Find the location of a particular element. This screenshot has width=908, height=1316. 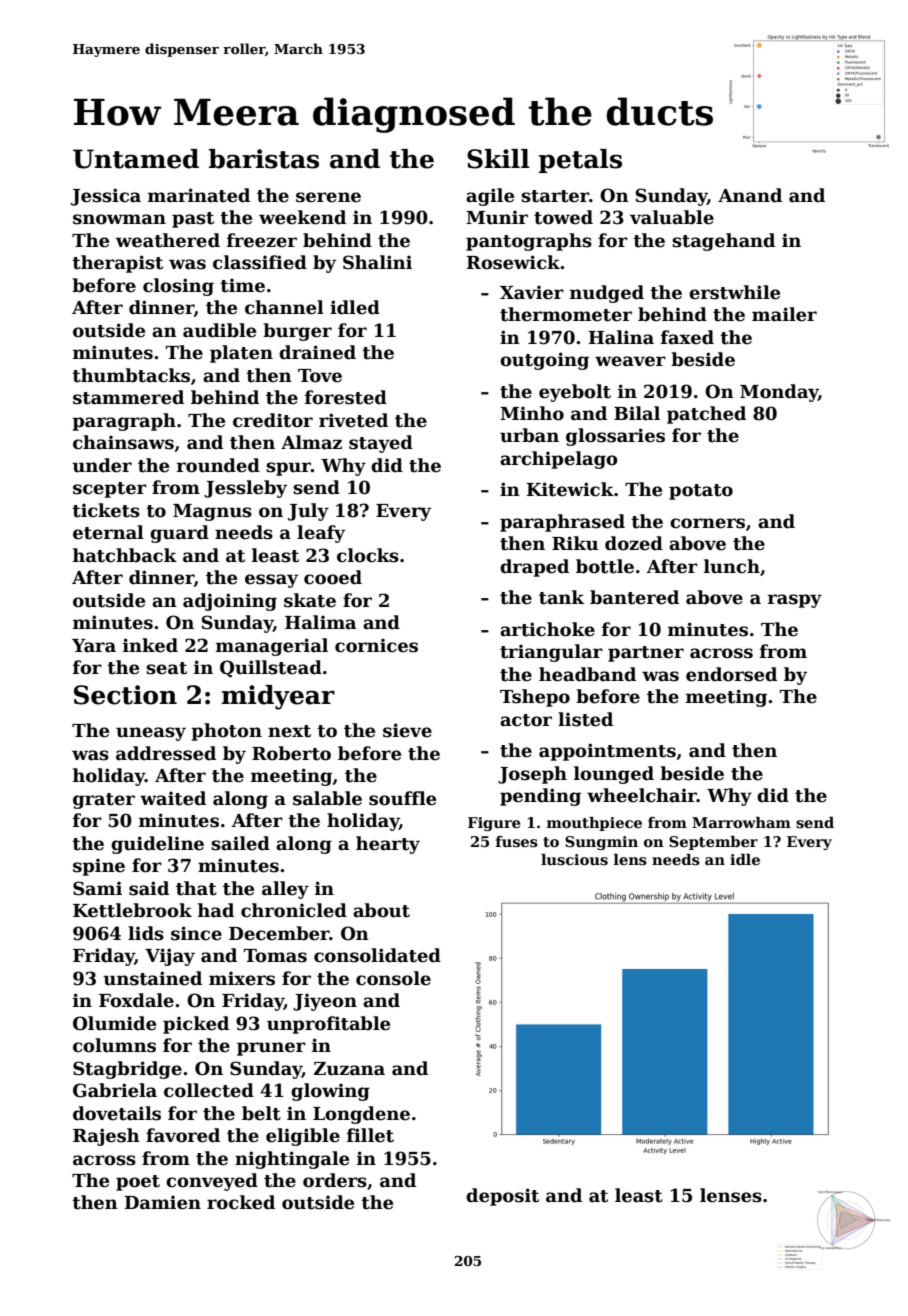

Rosewick is located at coordinates (513, 262).
